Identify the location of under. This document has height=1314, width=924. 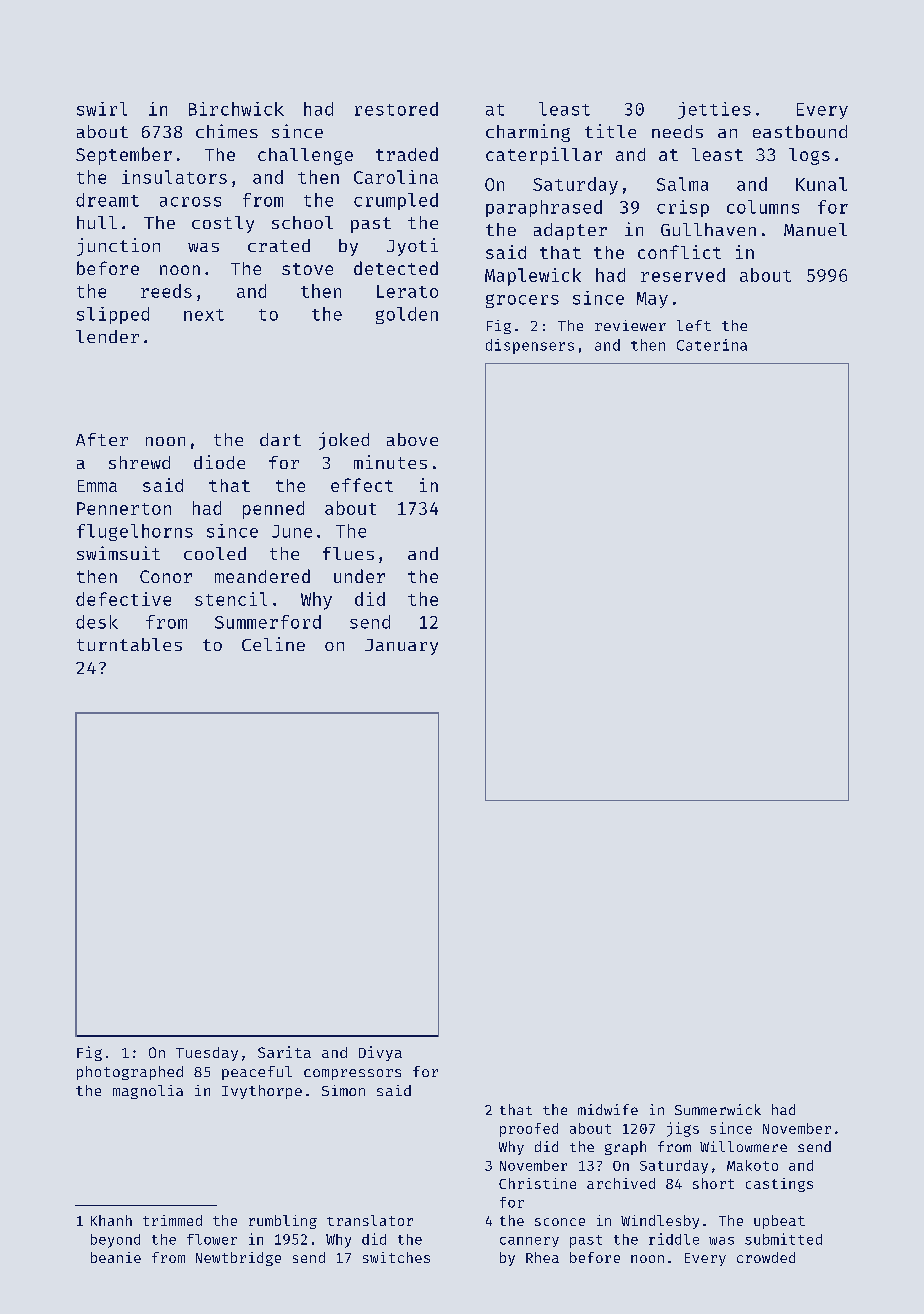
(359, 576).
